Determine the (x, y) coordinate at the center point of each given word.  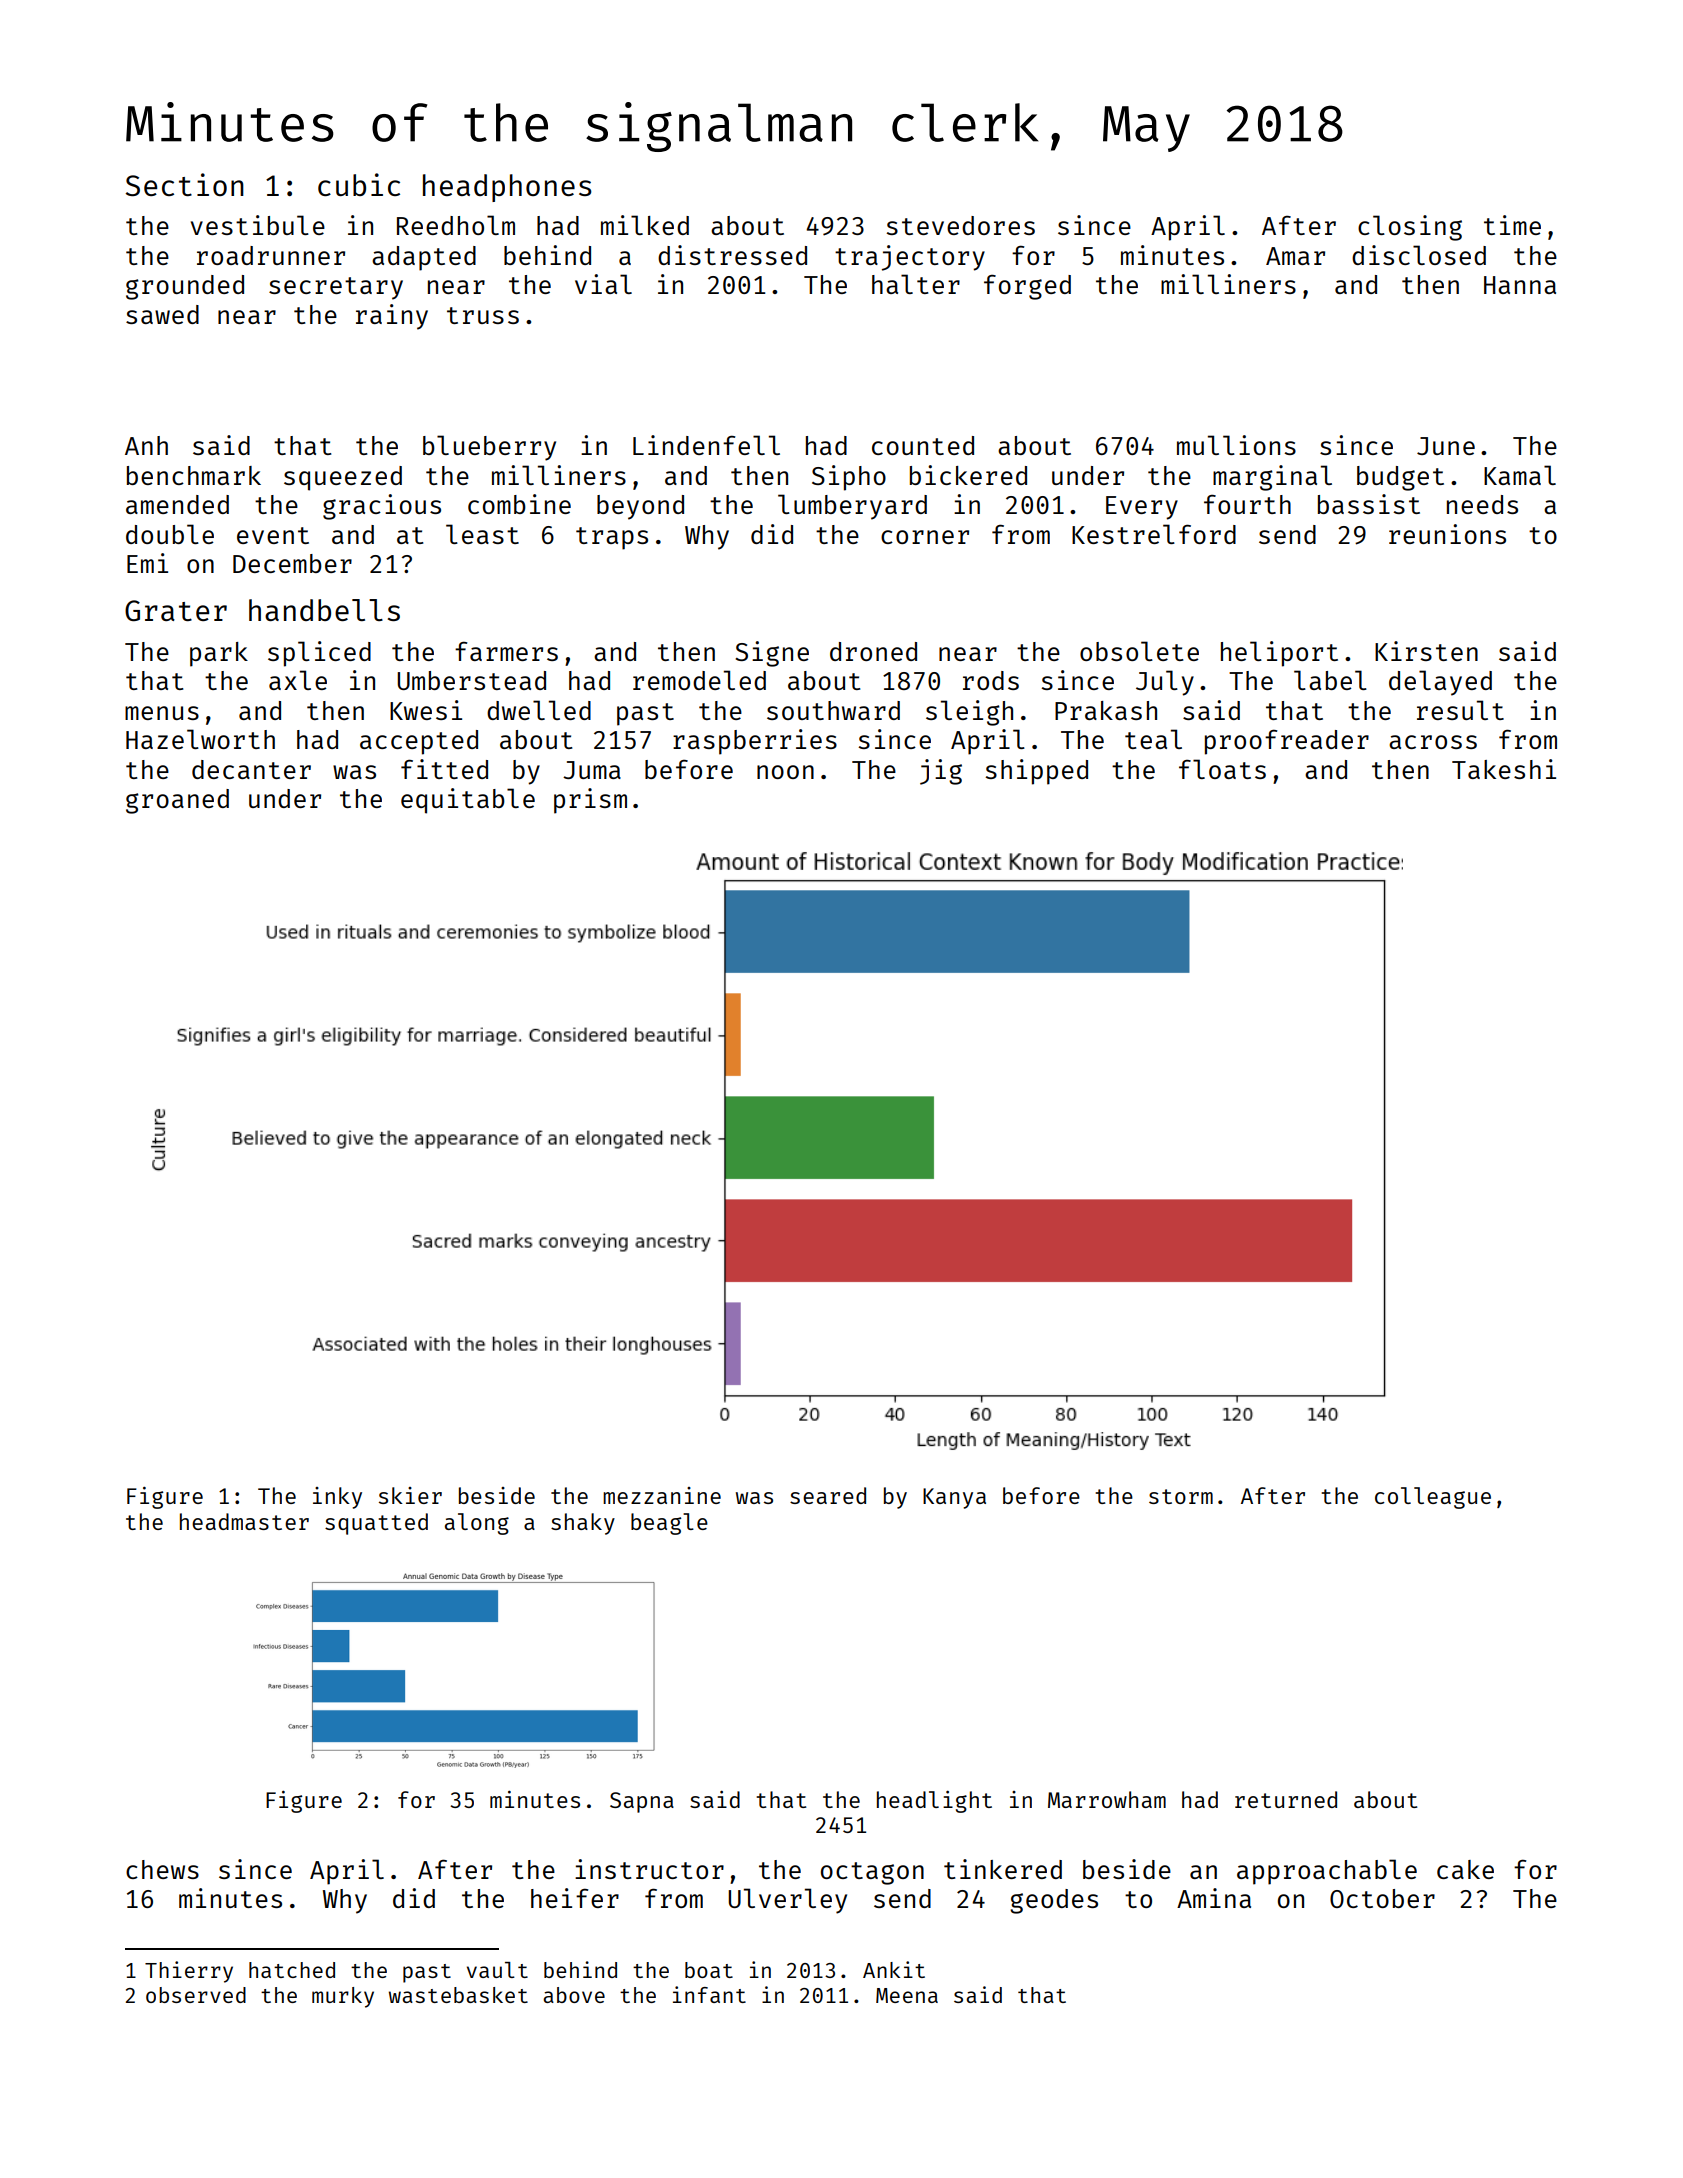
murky (343, 1997)
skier (410, 1495)
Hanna (1520, 285)
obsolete (1139, 651)
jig (941, 772)
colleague (1433, 1498)
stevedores (960, 225)
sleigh (969, 713)
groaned (177, 801)
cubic (359, 184)
